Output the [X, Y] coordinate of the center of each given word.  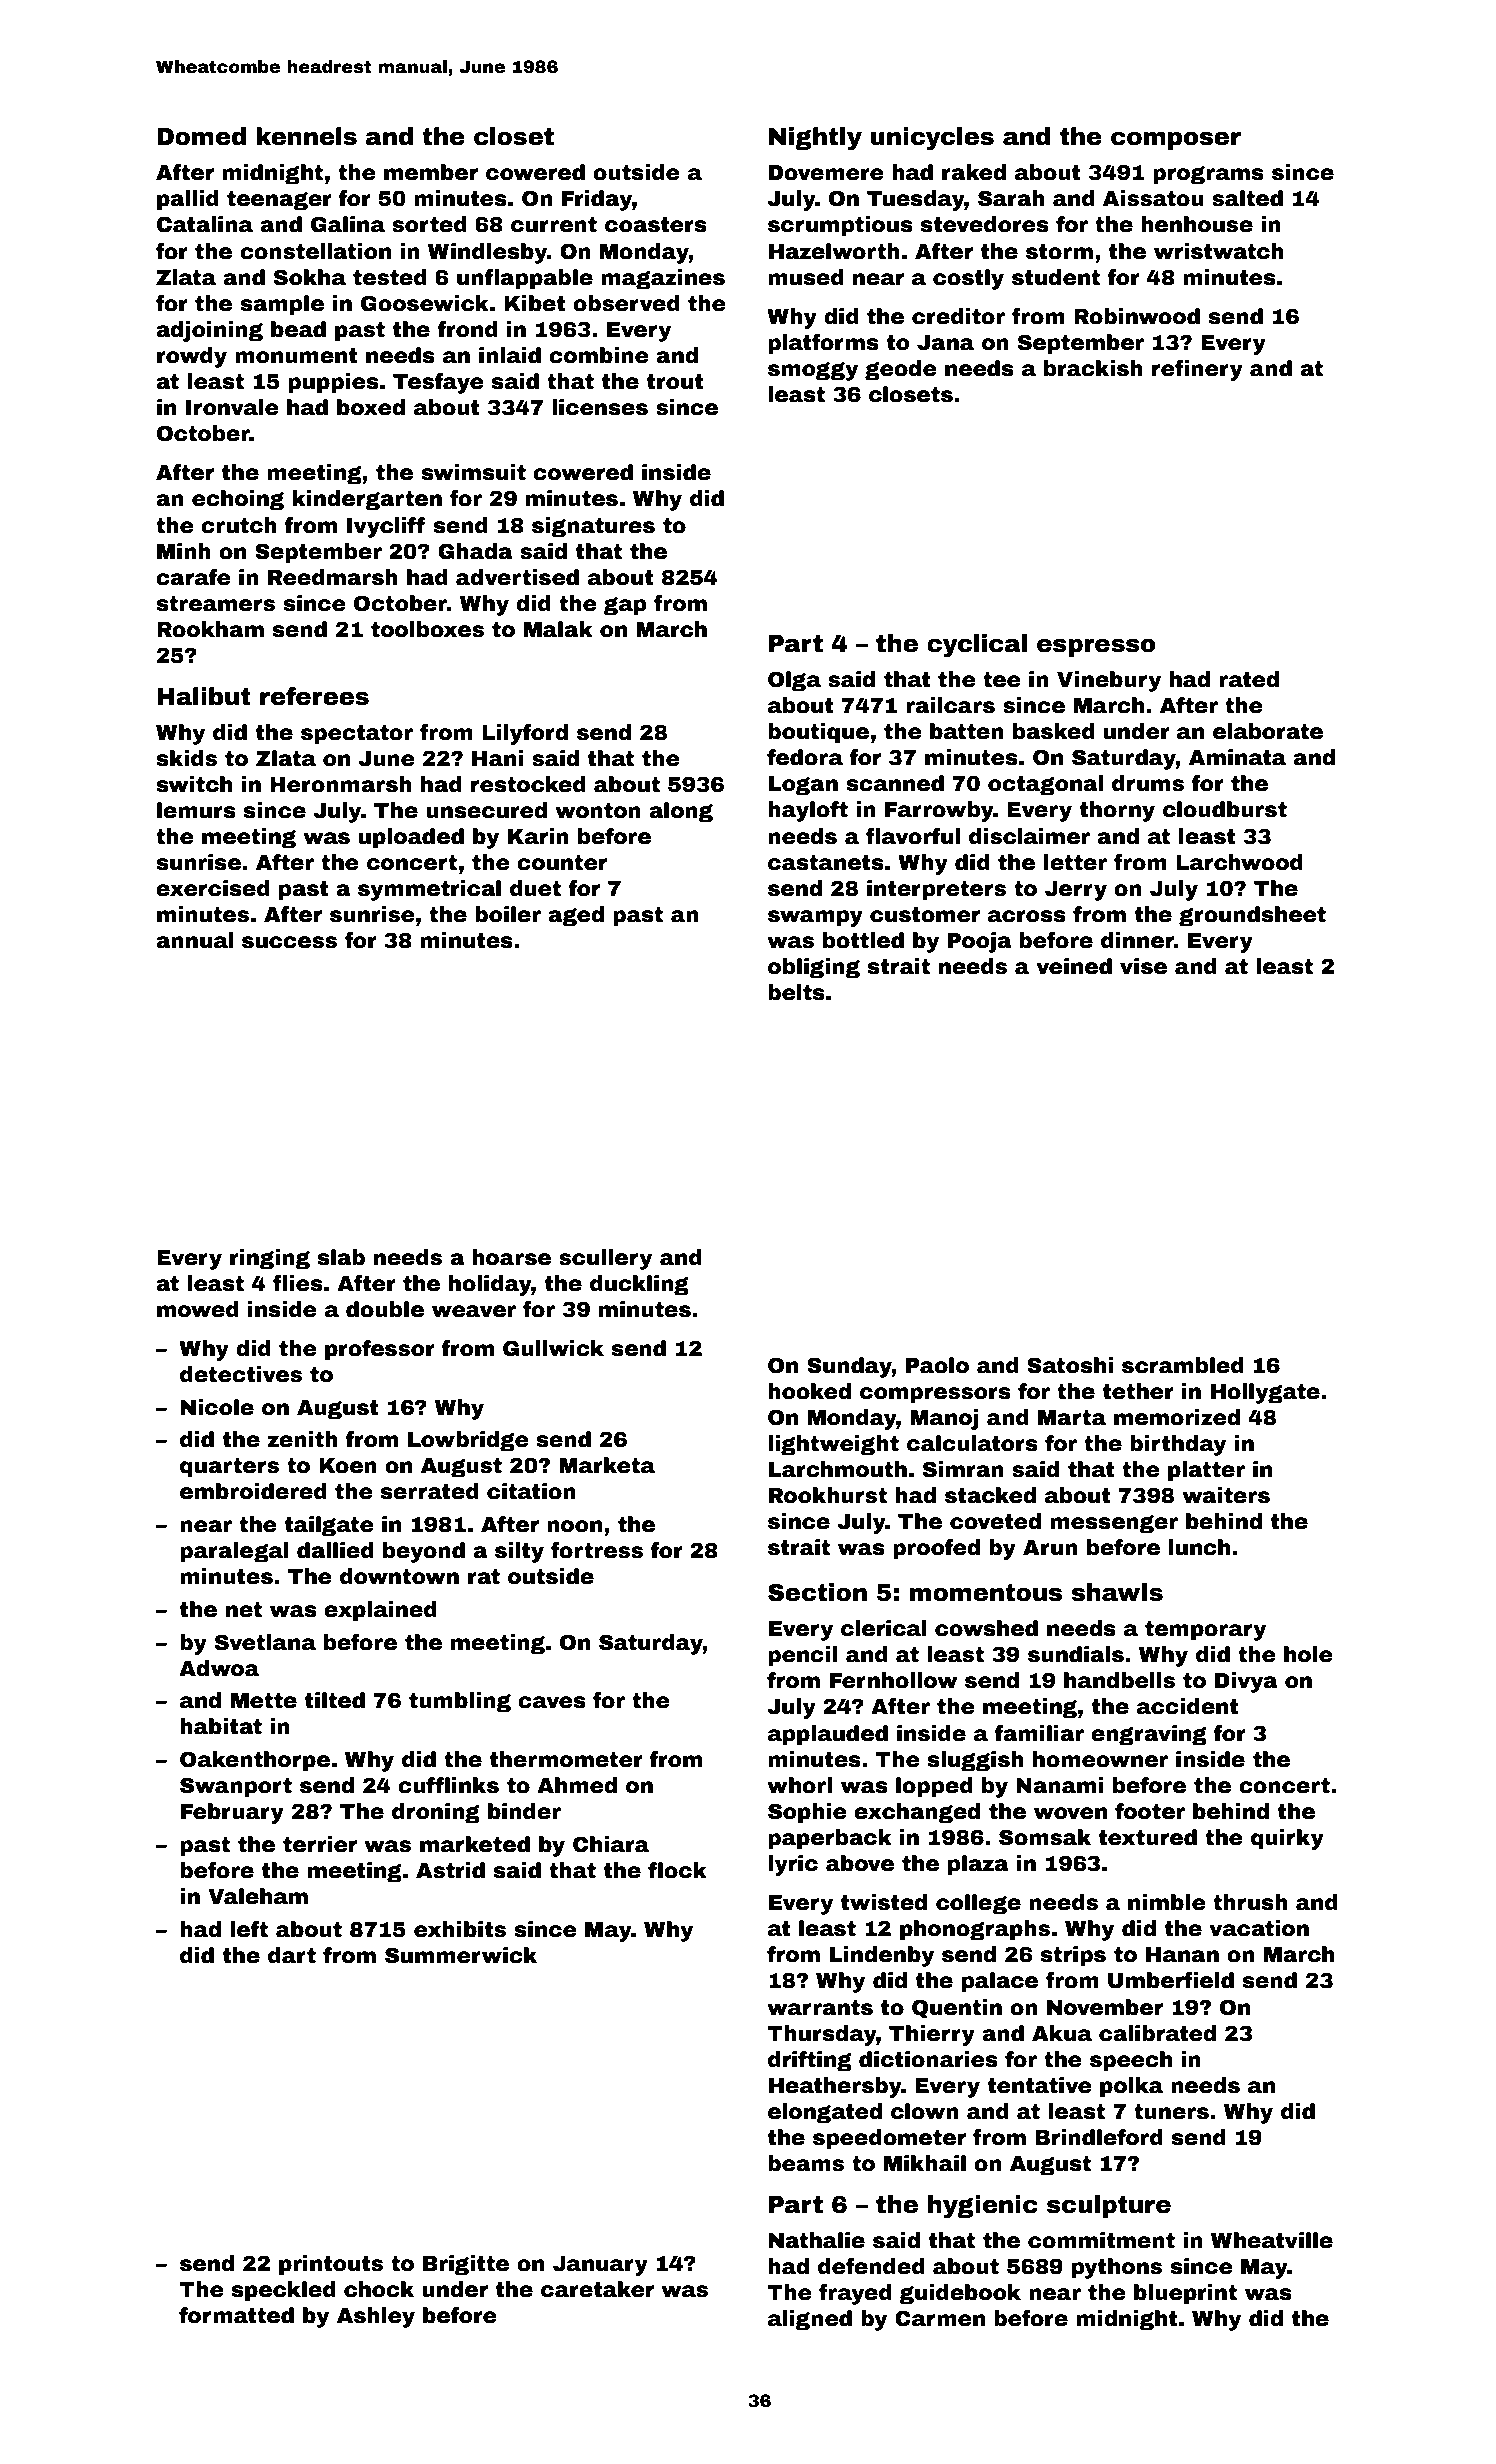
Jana [945, 343]
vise [1143, 966]
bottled [863, 940]
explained [380, 1611]
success [289, 942]
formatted [236, 2315]
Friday [597, 200]
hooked [809, 1391]
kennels [306, 136]
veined [1074, 966]
